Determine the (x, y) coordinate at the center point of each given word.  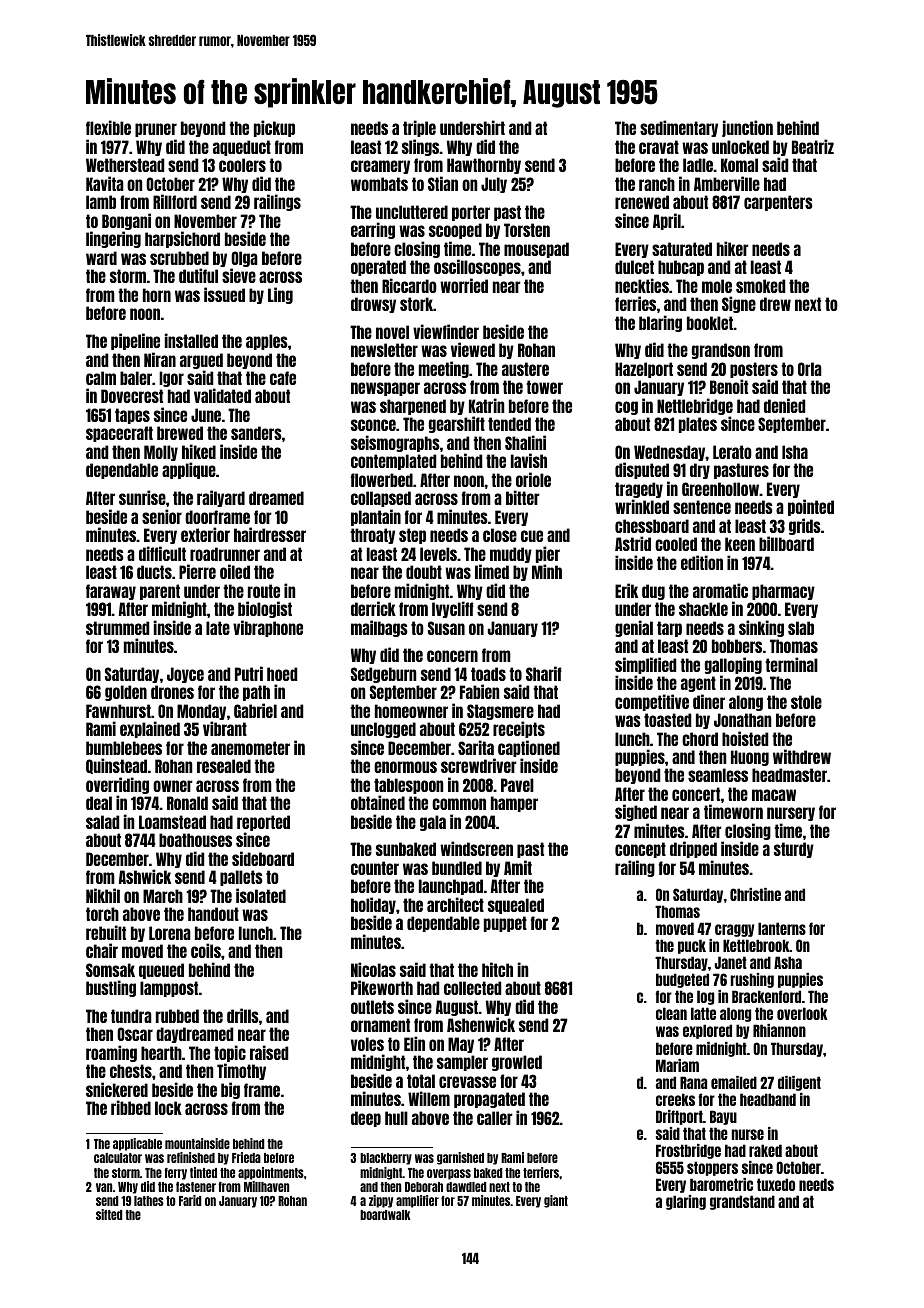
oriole (533, 479)
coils (206, 950)
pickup (274, 128)
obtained (378, 802)
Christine (755, 894)
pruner (156, 130)
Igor (171, 379)
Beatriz (813, 146)
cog (626, 408)
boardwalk (385, 1215)
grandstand (742, 1202)
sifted (109, 1214)
